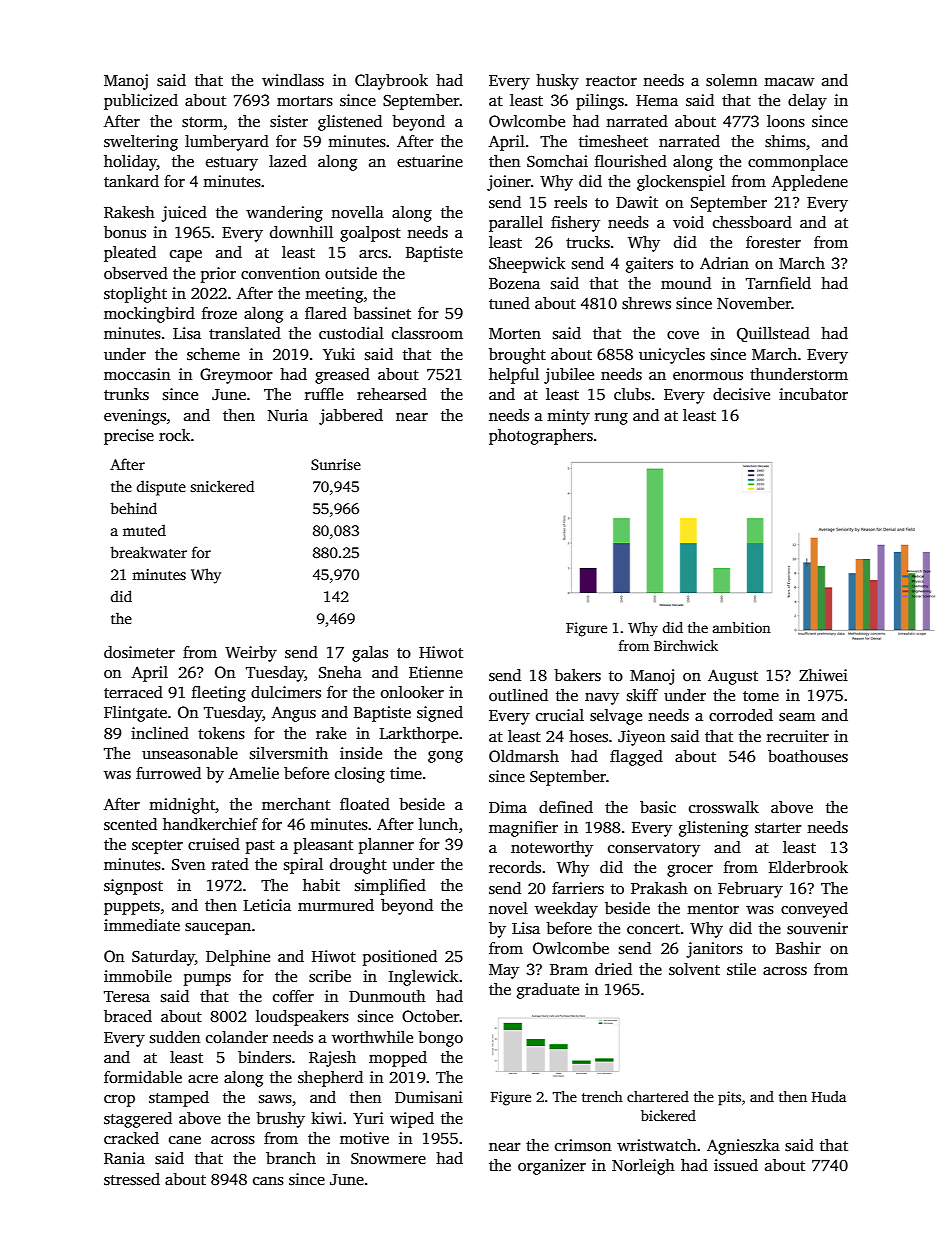 The image size is (952, 1233). What do you see at coordinates (119, 1101) in the image?
I see `crop` at bounding box center [119, 1101].
